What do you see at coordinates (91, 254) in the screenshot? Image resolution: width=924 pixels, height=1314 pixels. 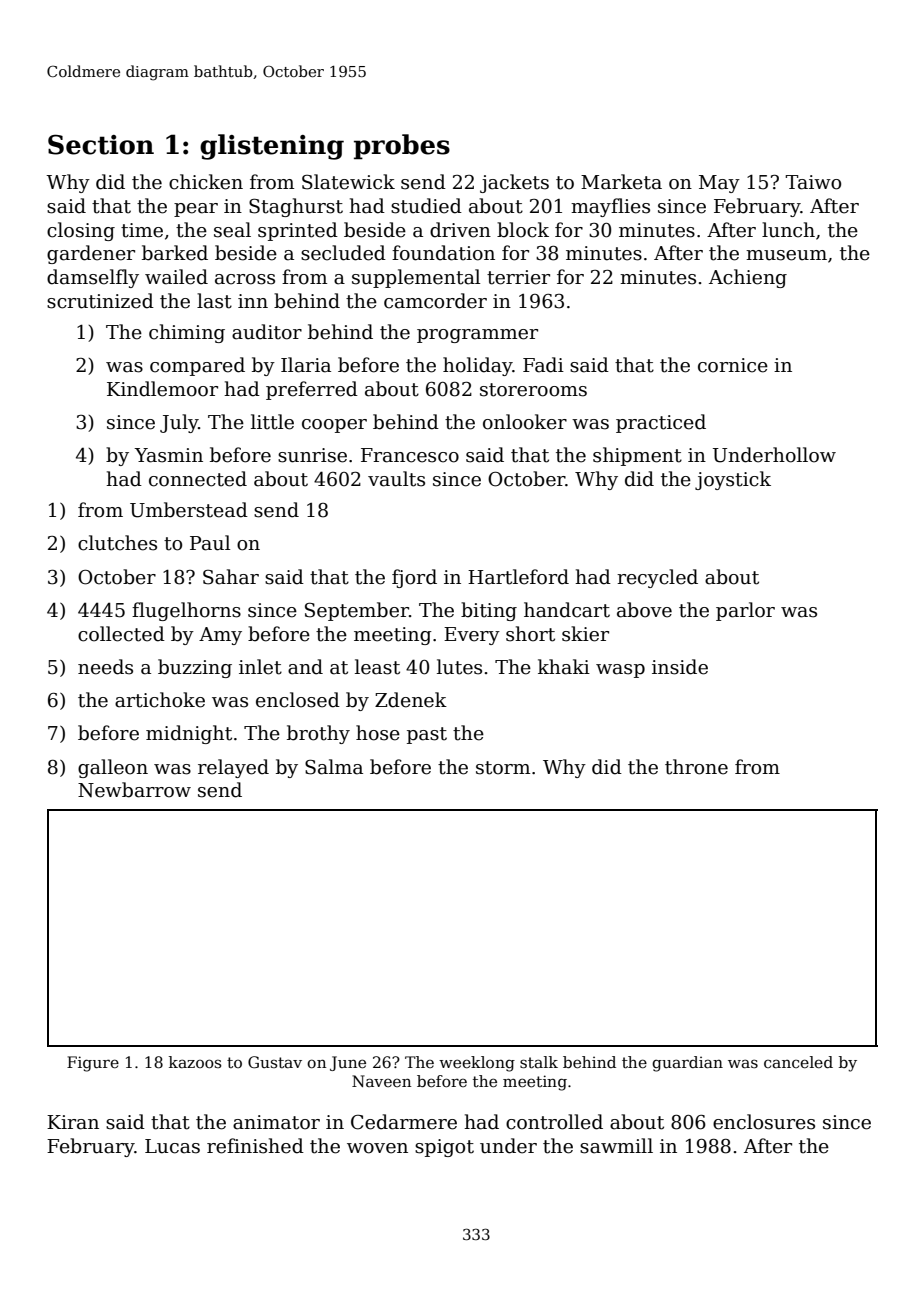 I see `gardener` at bounding box center [91, 254].
